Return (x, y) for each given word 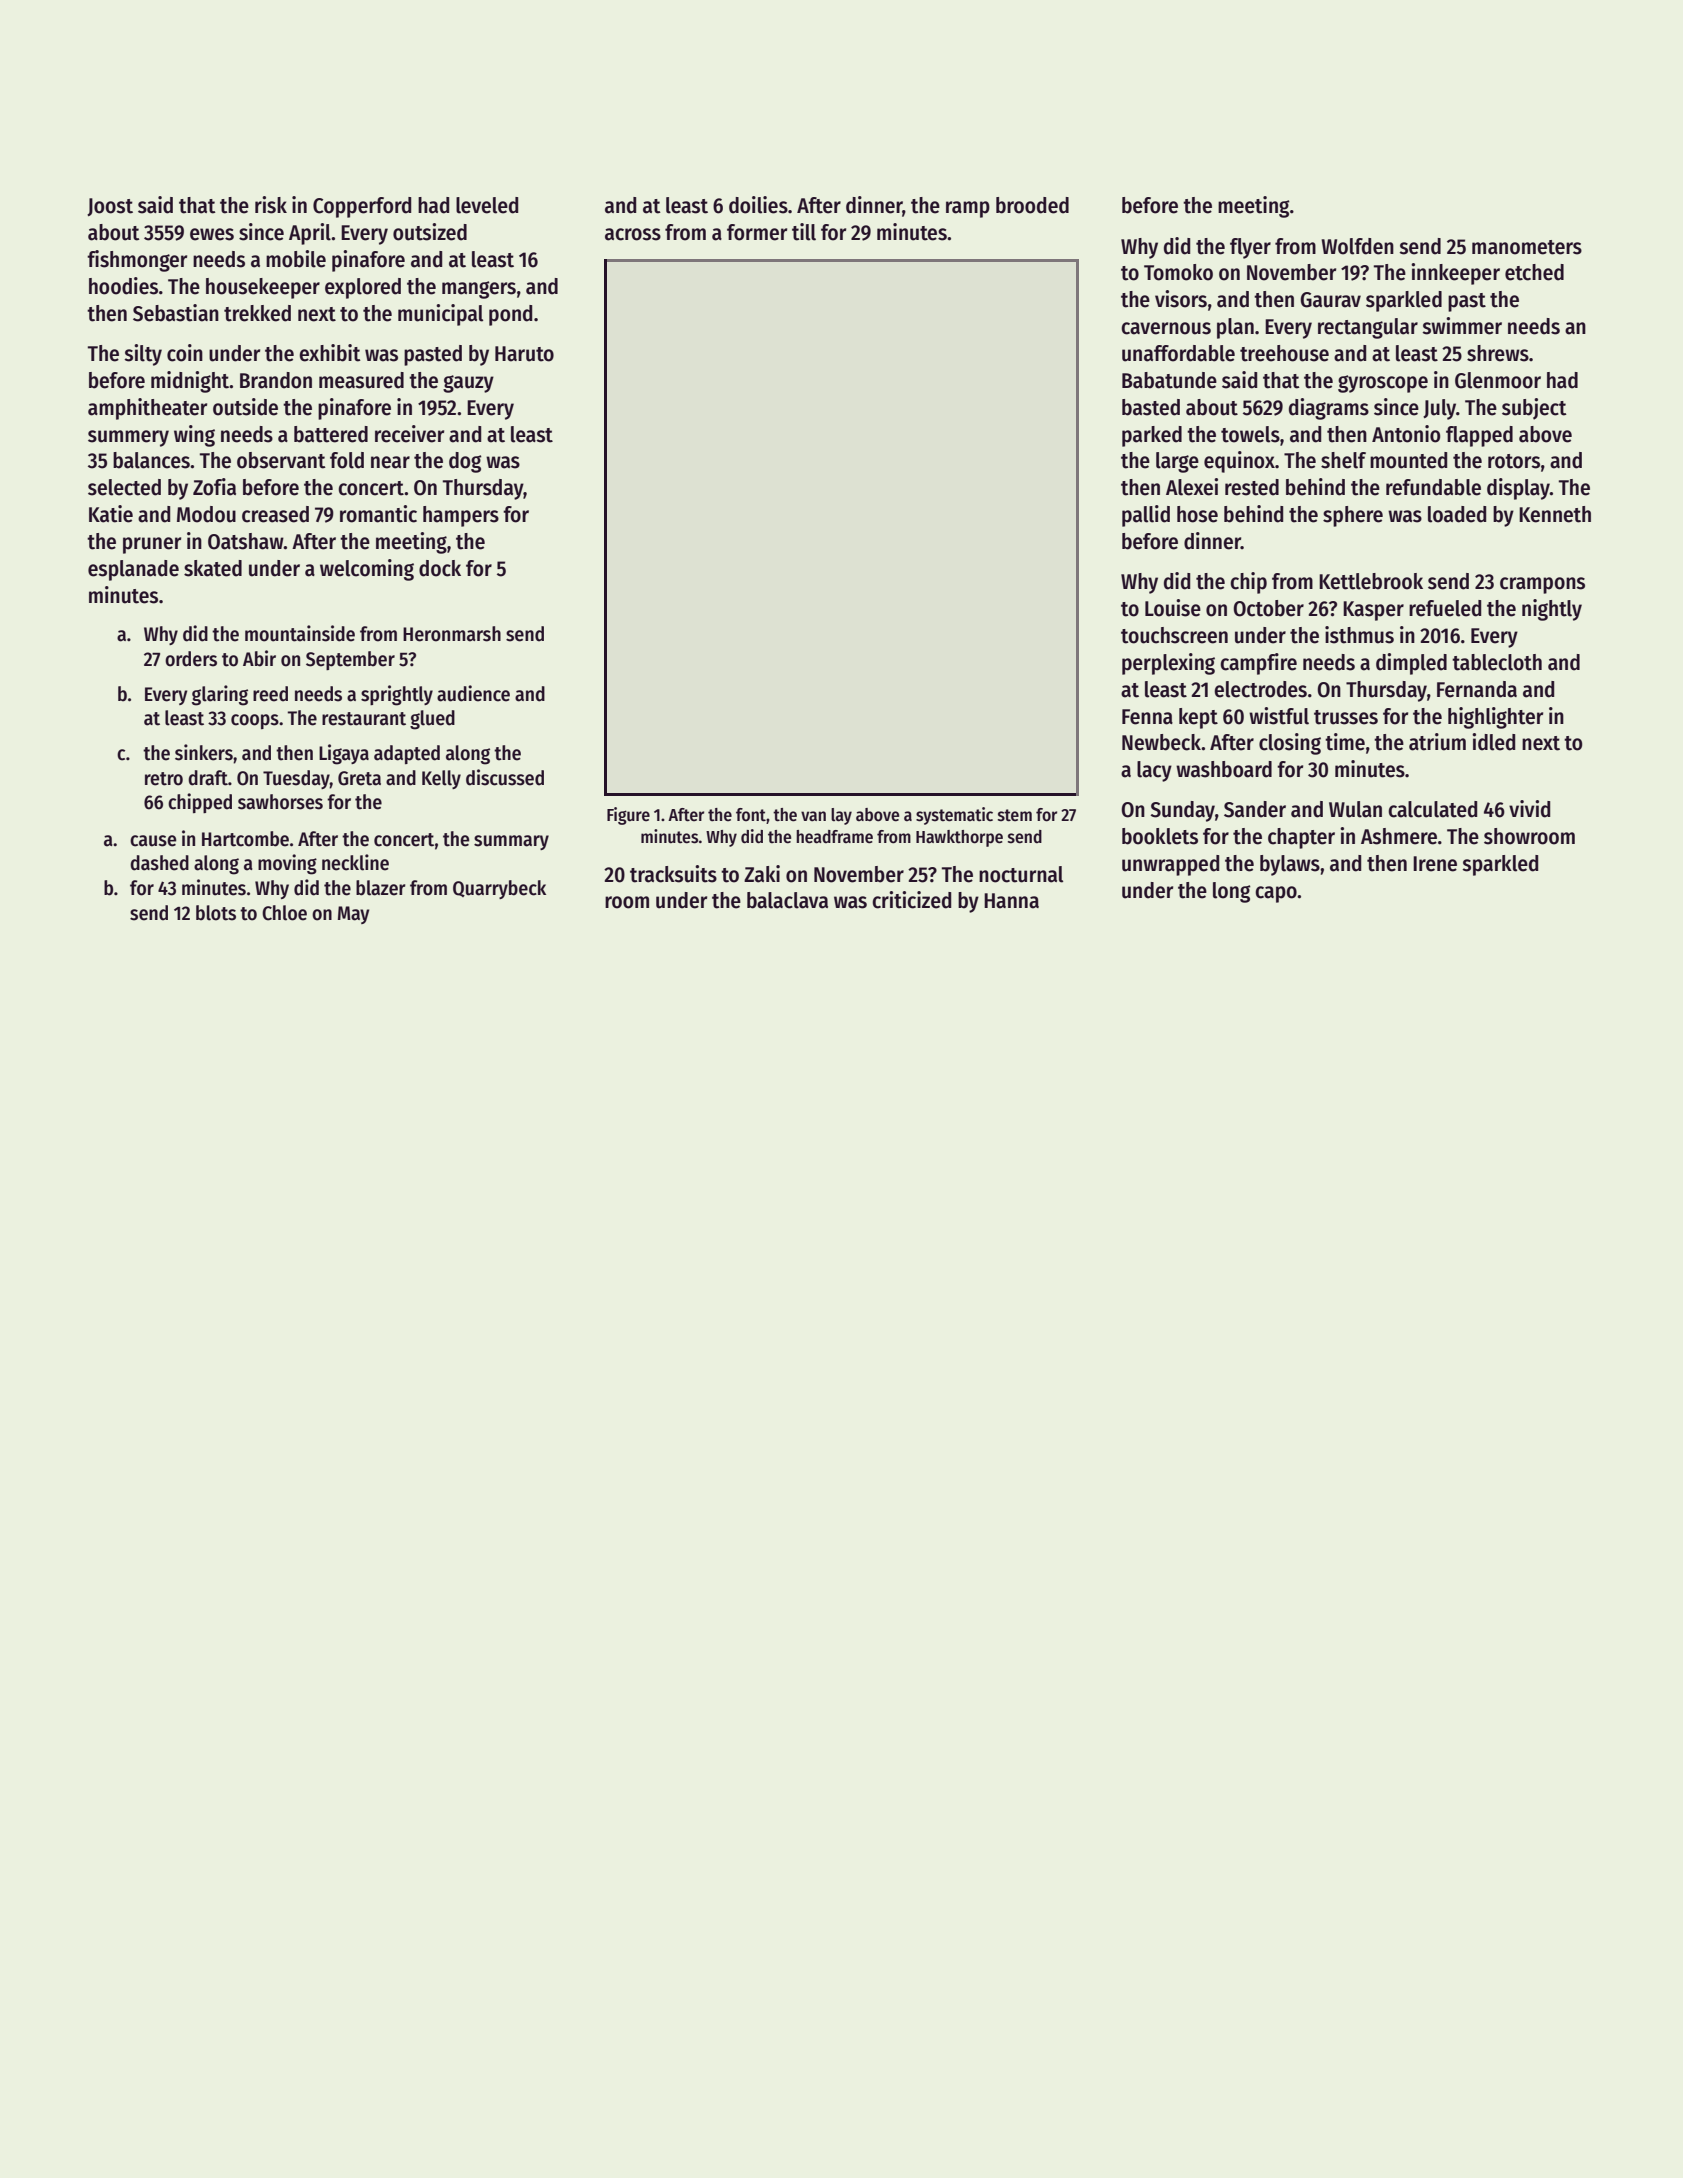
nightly (1552, 610)
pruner (152, 545)
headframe (834, 837)
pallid (1146, 516)
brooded (1032, 205)
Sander (1255, 809)
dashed (159, 863)
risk (271, 205)
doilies (758, 205)
